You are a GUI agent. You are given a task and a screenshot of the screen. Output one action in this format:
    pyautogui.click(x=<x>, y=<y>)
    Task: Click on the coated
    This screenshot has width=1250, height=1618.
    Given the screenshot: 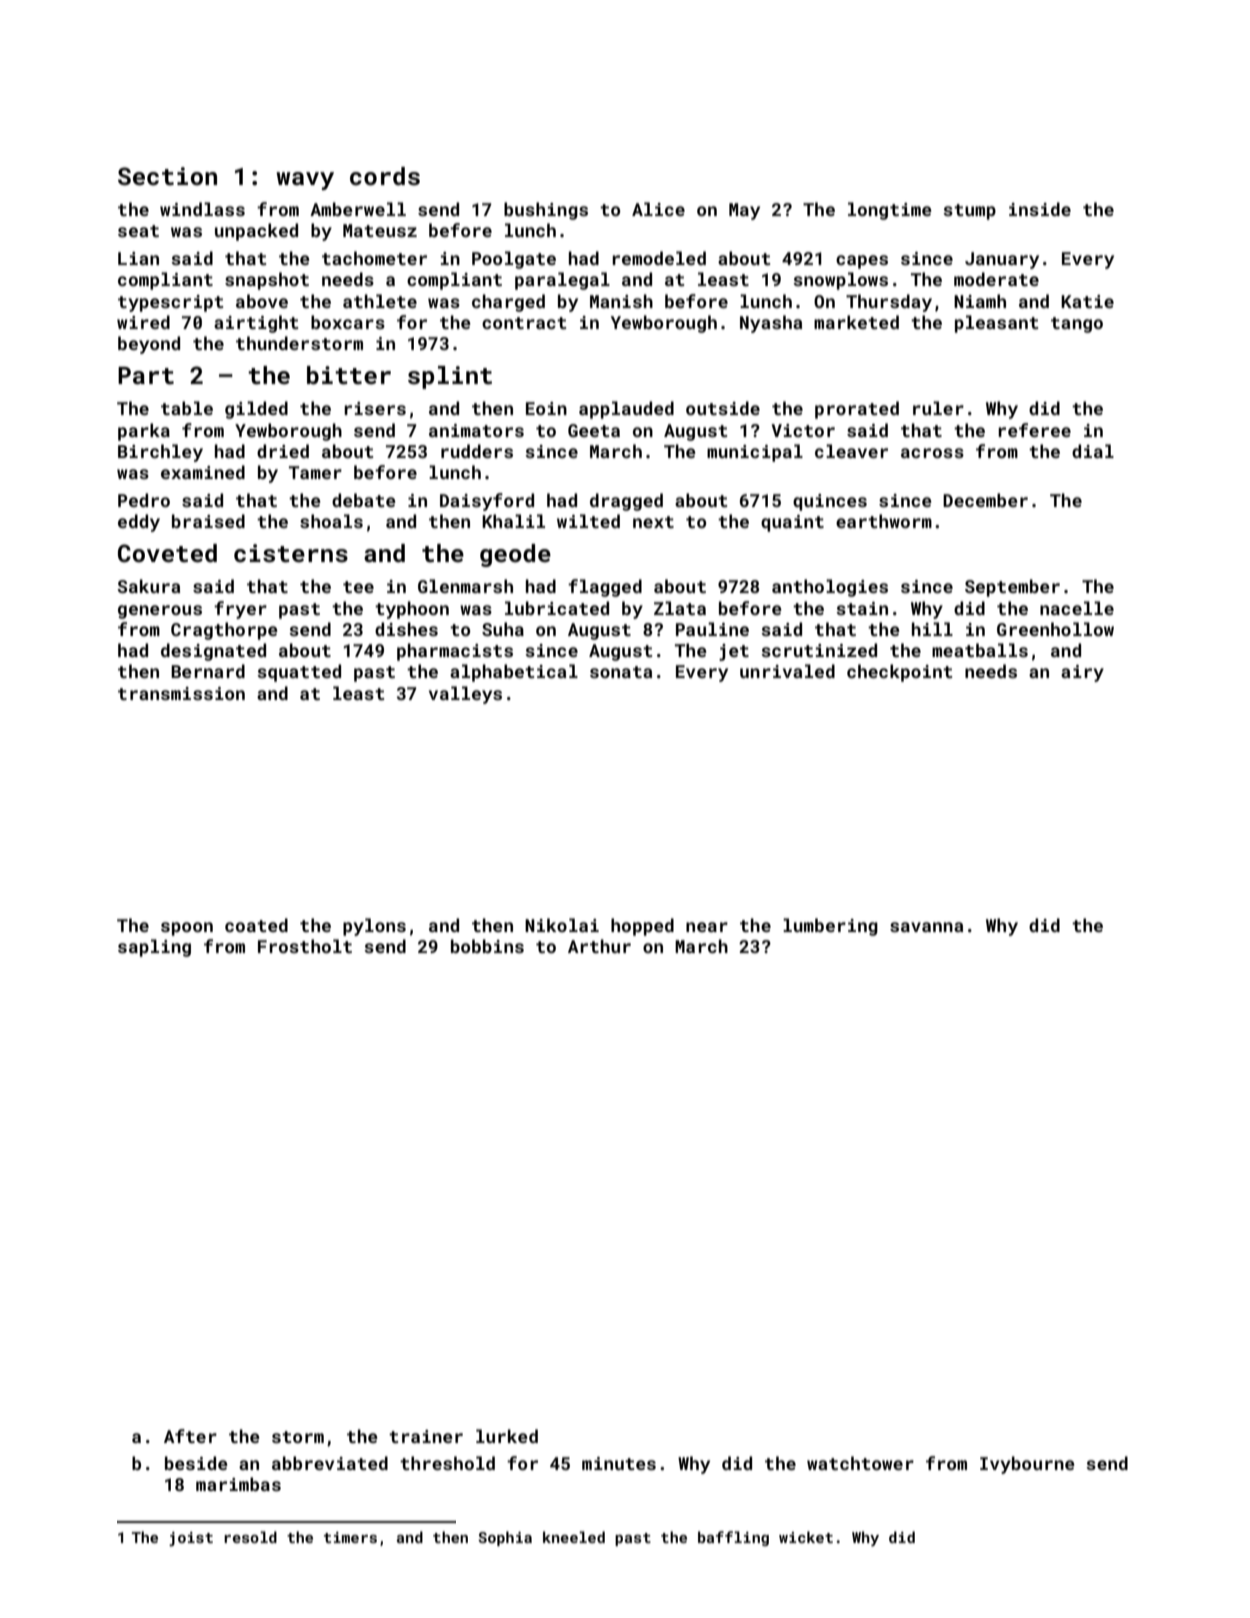 What is the action you would take?
    pyautogui.click(x=256, y=925)
